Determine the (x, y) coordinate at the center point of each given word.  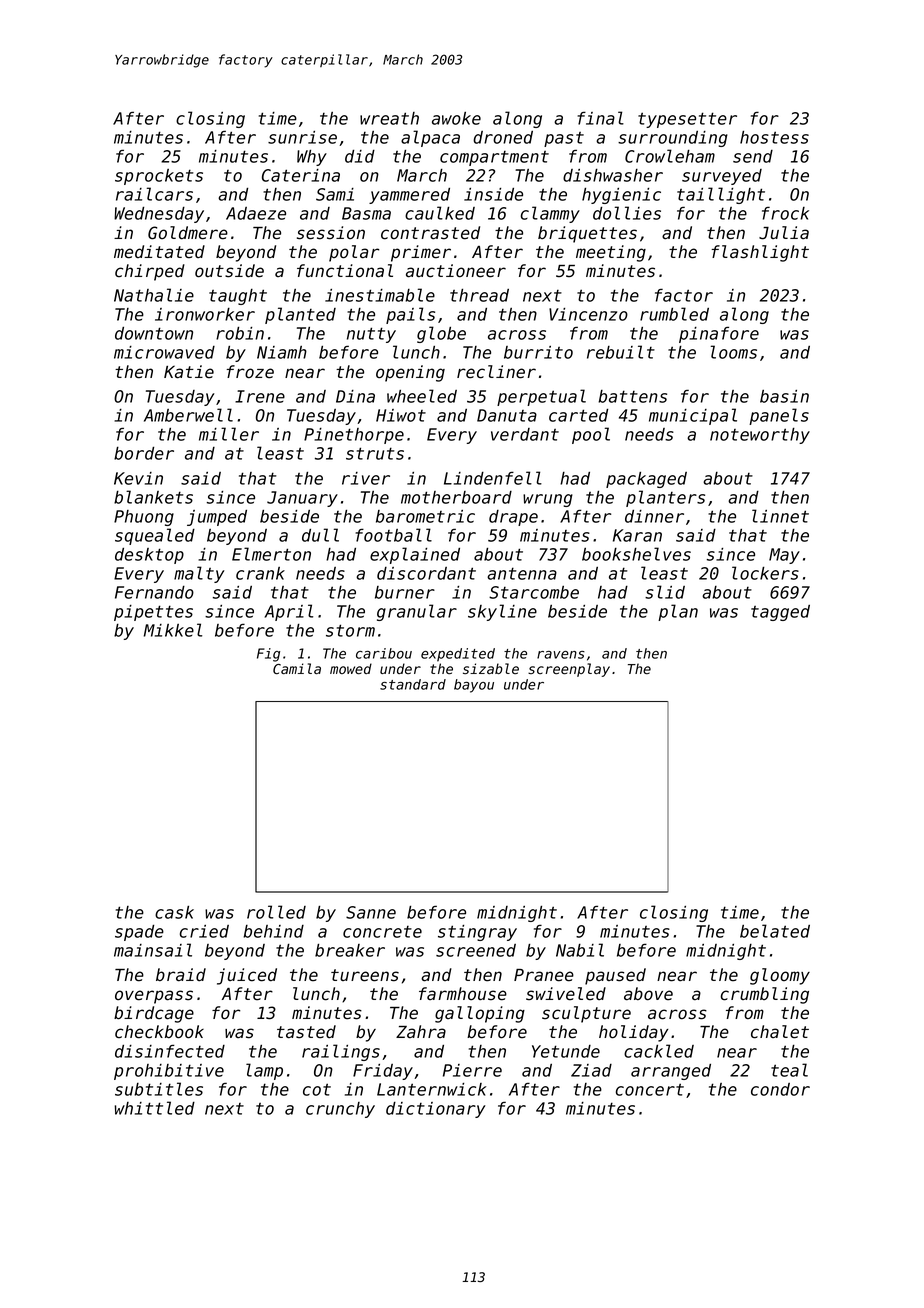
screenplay (569, 670)
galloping (480, 1014)
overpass (154, 997)
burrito (538, 352)
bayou (474, 686)
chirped (150, 272)
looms (734, 352)
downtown (154, 333)
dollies (627, 213)
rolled (276, 912)
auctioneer (456, 271)
